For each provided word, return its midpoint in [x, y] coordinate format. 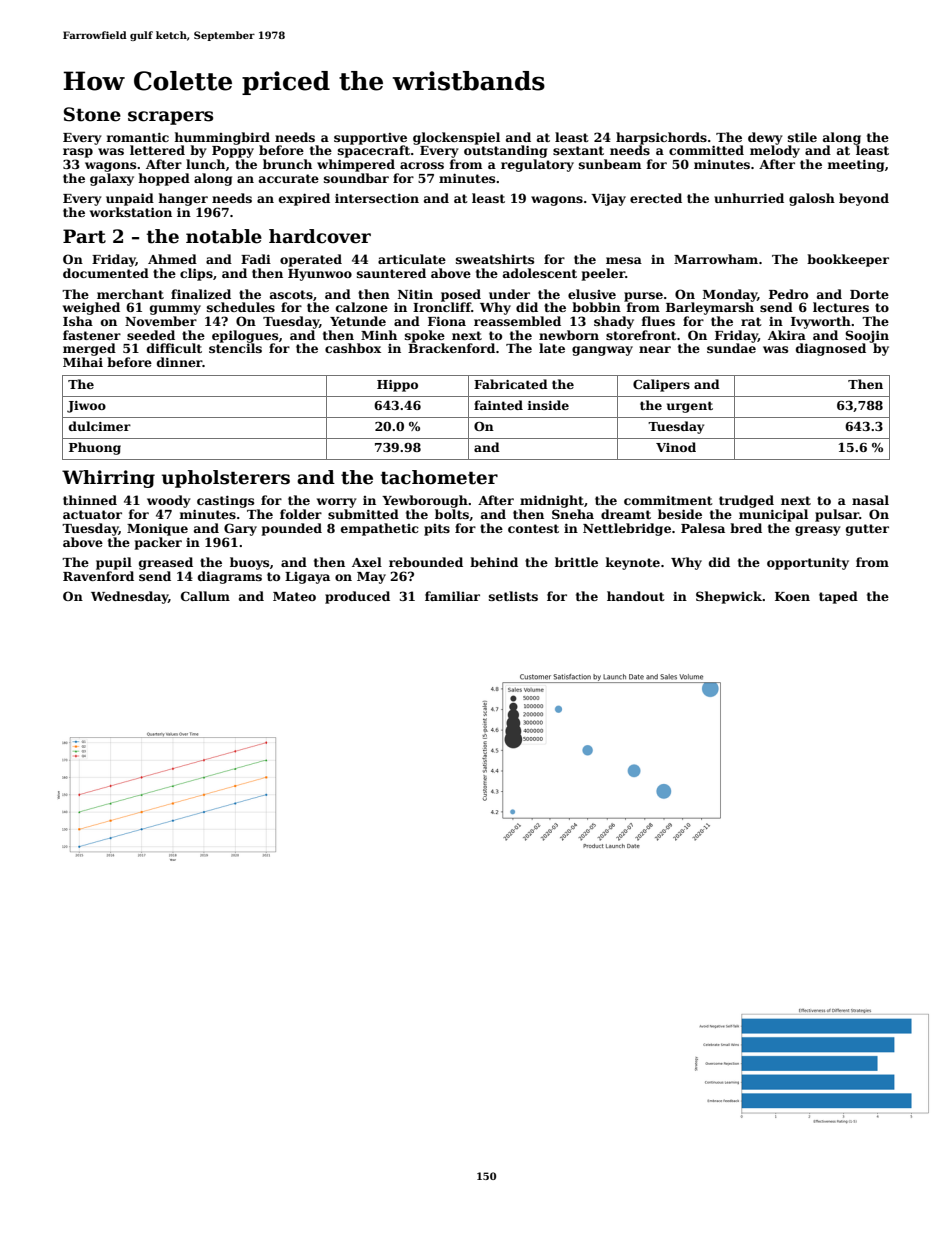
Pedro [788, 294]
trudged [746, 501]
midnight [552, 501]
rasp [78, 153]
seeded [151, 335]
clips [196, 274]
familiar [452, 596]
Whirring [108, 479]
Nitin [415, 294]
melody [775, 151]
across [422, 165]
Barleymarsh [710, 308]
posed [461, 295]
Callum [205, 596]
